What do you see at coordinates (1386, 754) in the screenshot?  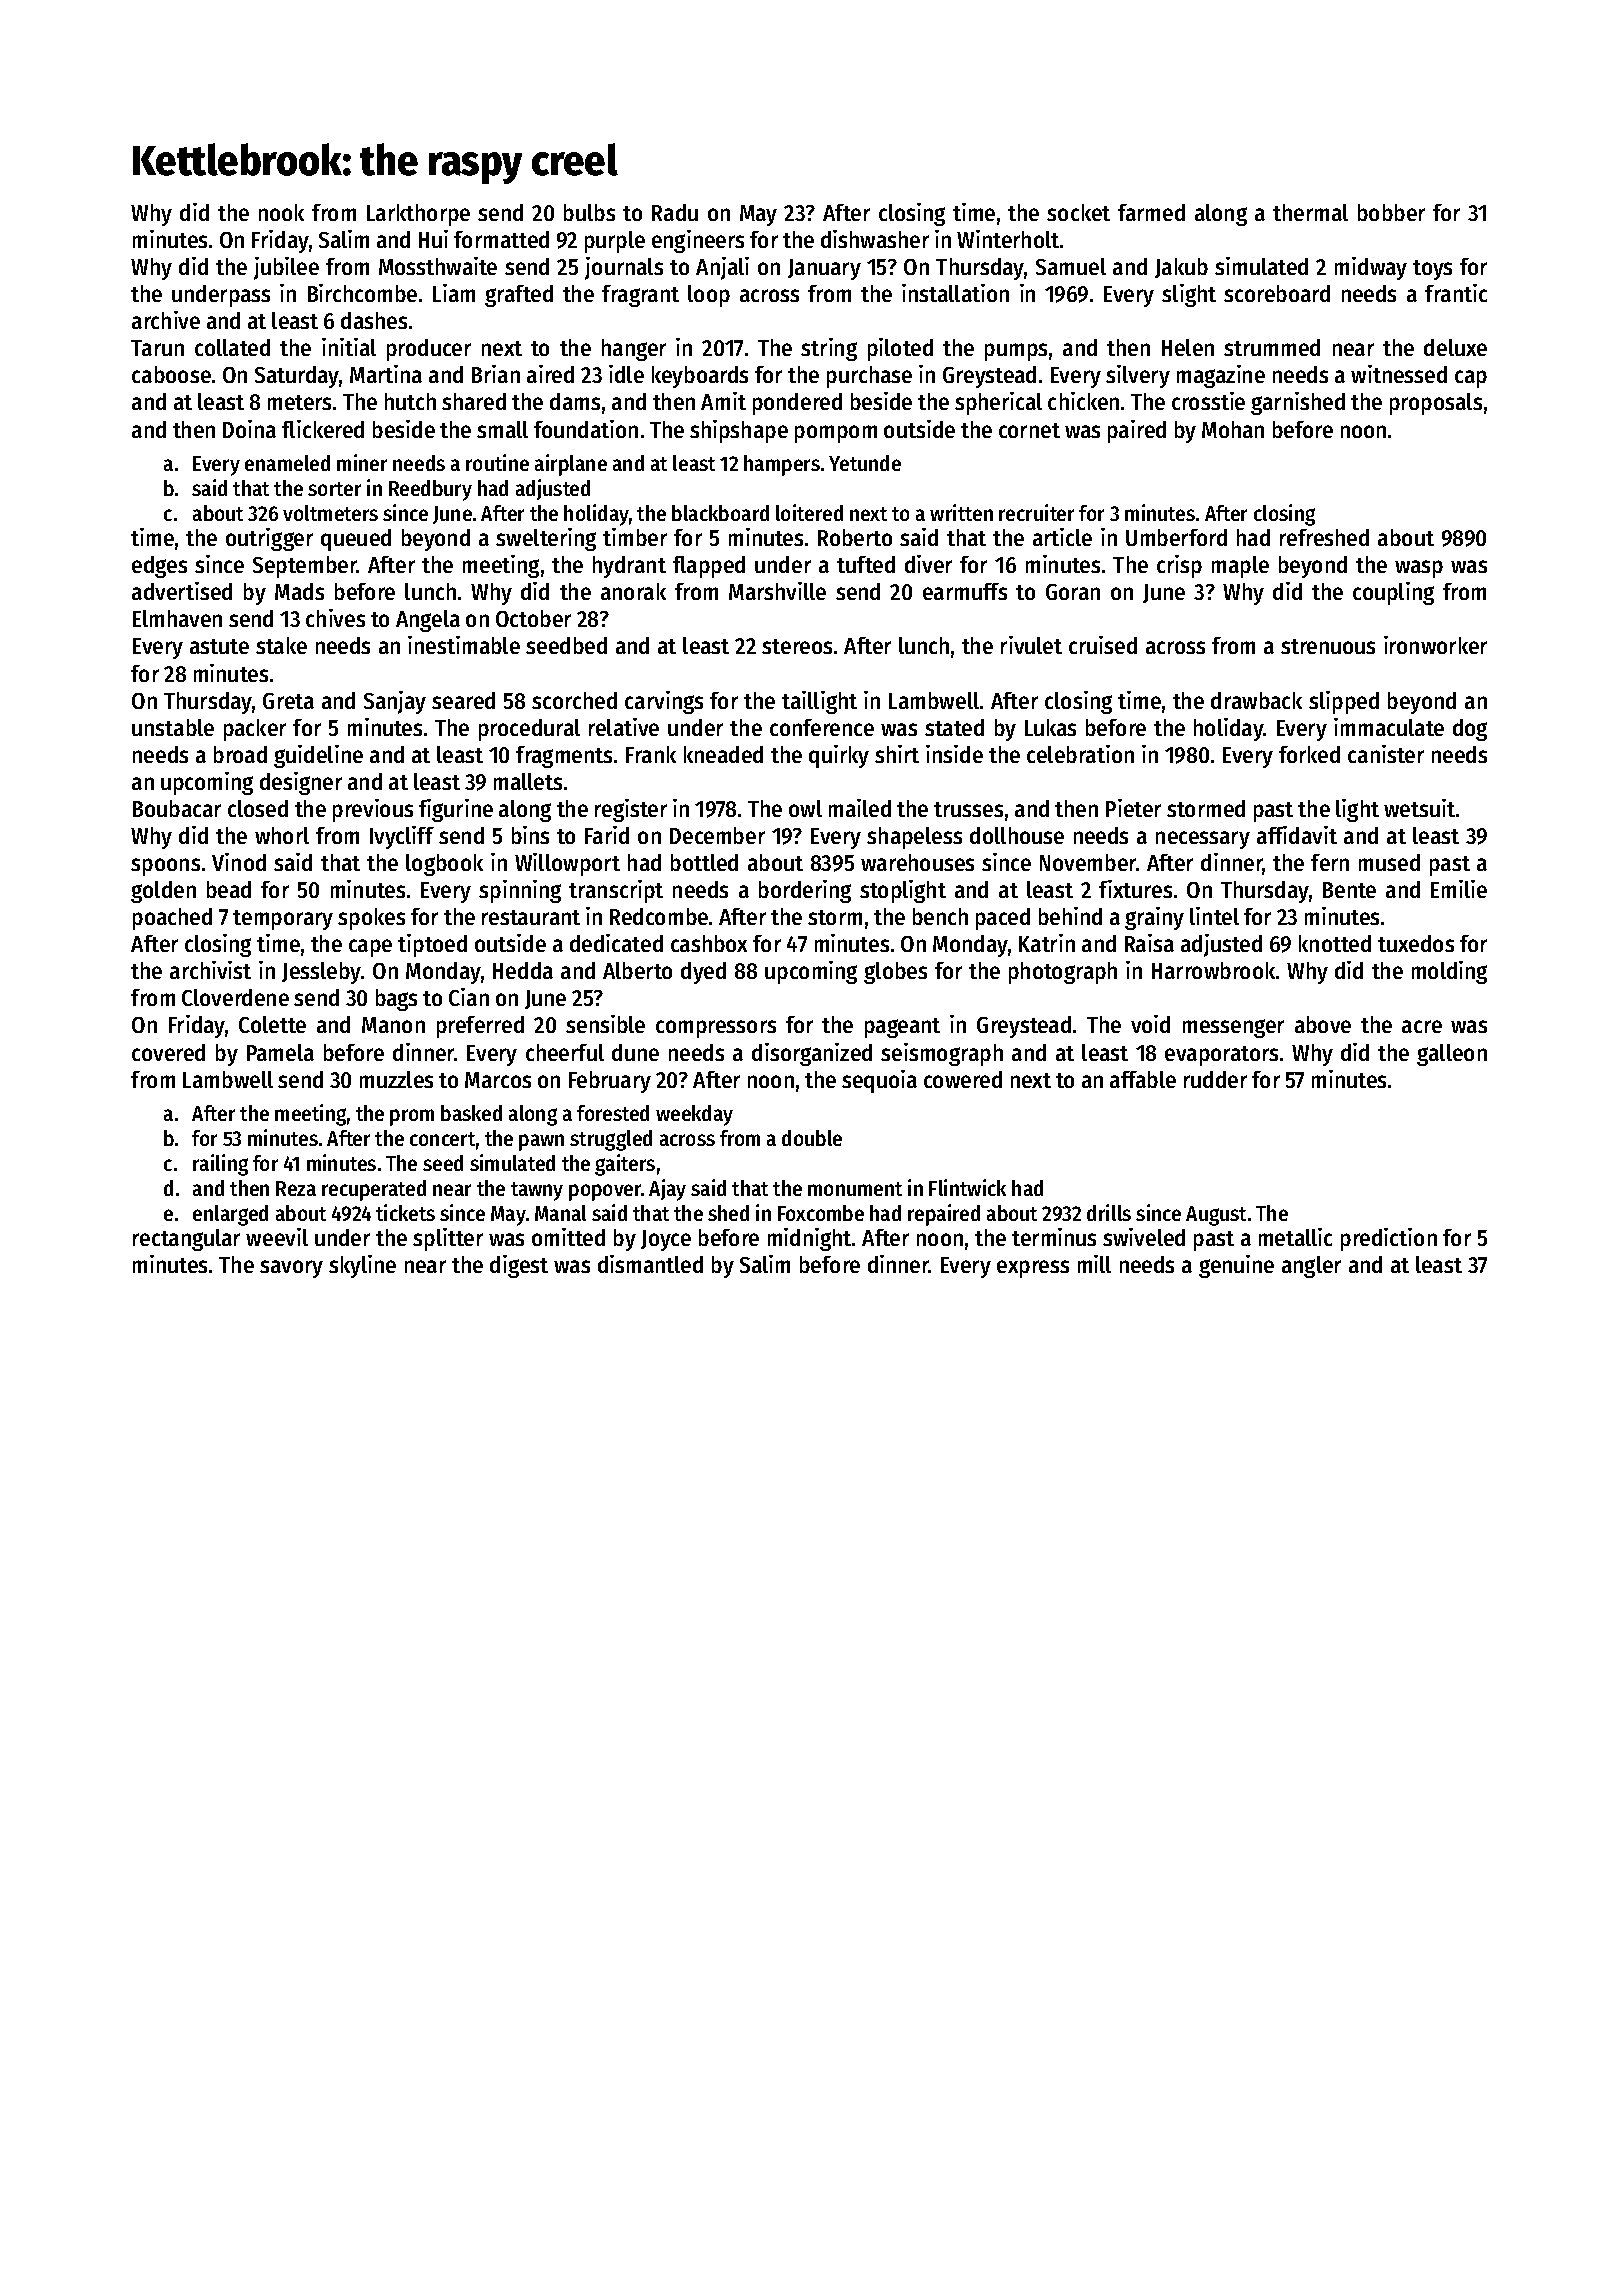 I see `canister` at bounding box center [1386, 754].
